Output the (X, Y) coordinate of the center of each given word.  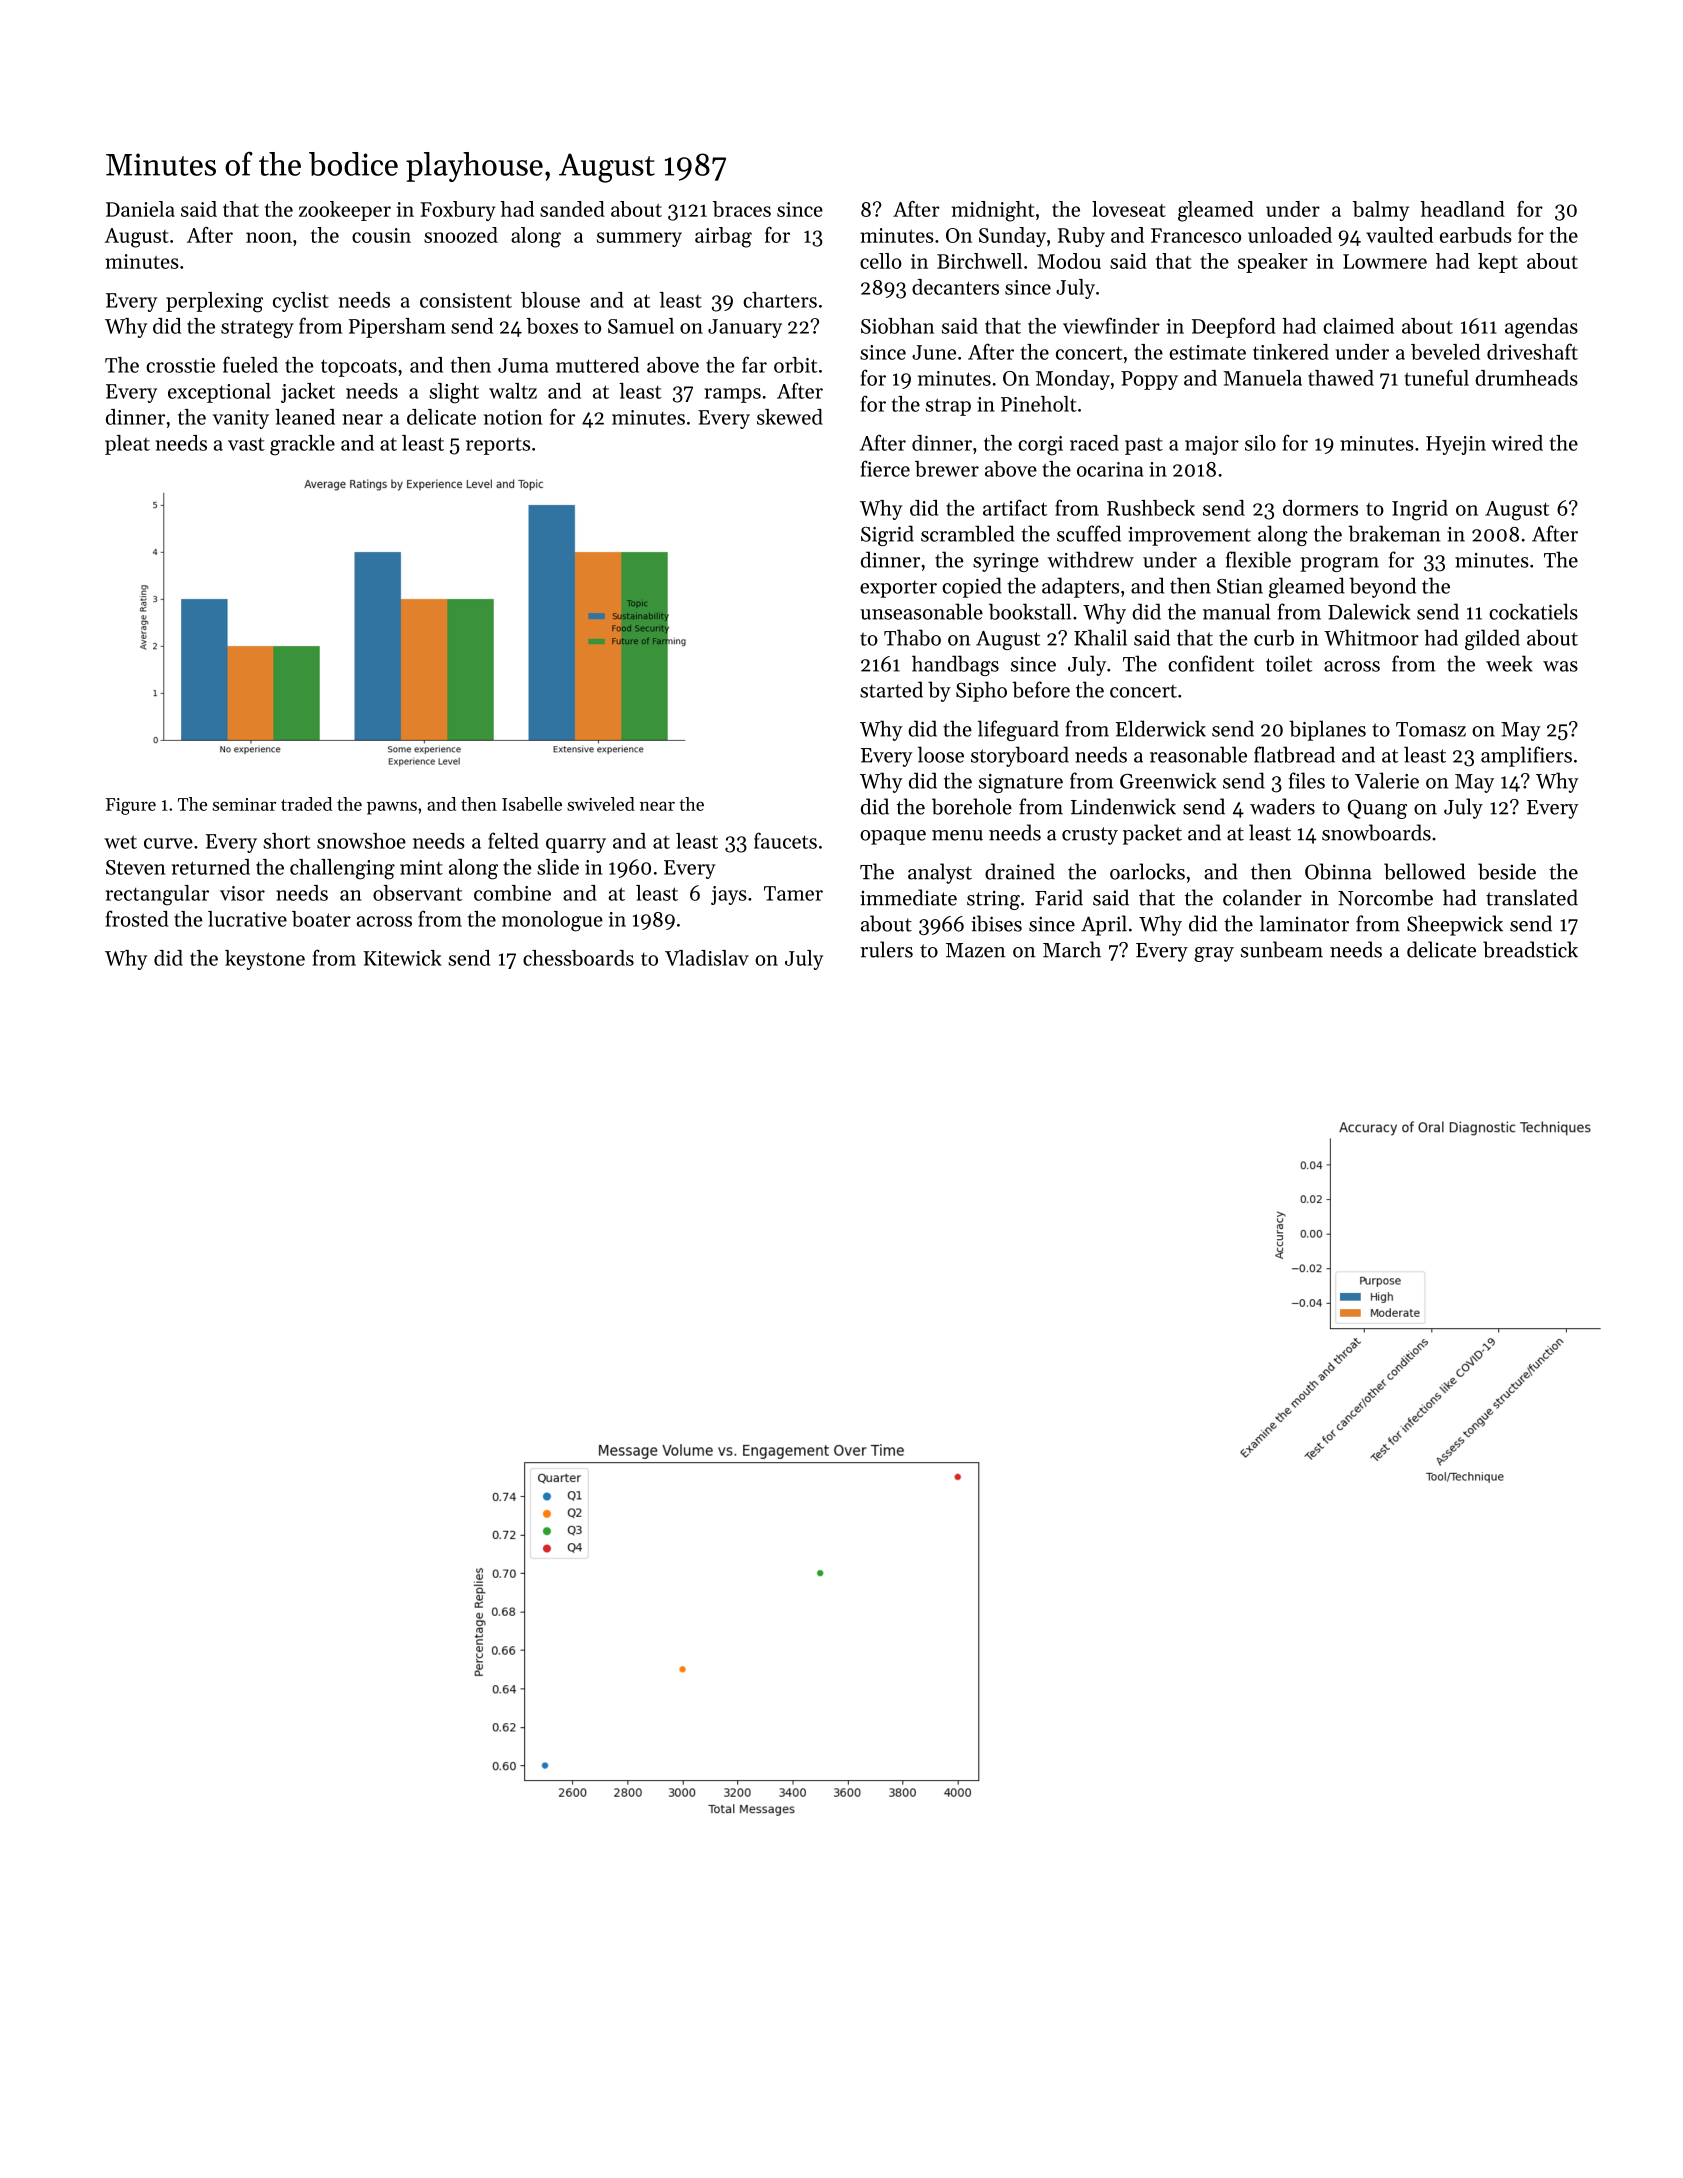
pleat (127, 445)
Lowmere (1385, 261)
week (1509, 663)
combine (512, 893)
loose (941, 754)
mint (421, 867)
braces (742, 209)
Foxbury (457, 211)
